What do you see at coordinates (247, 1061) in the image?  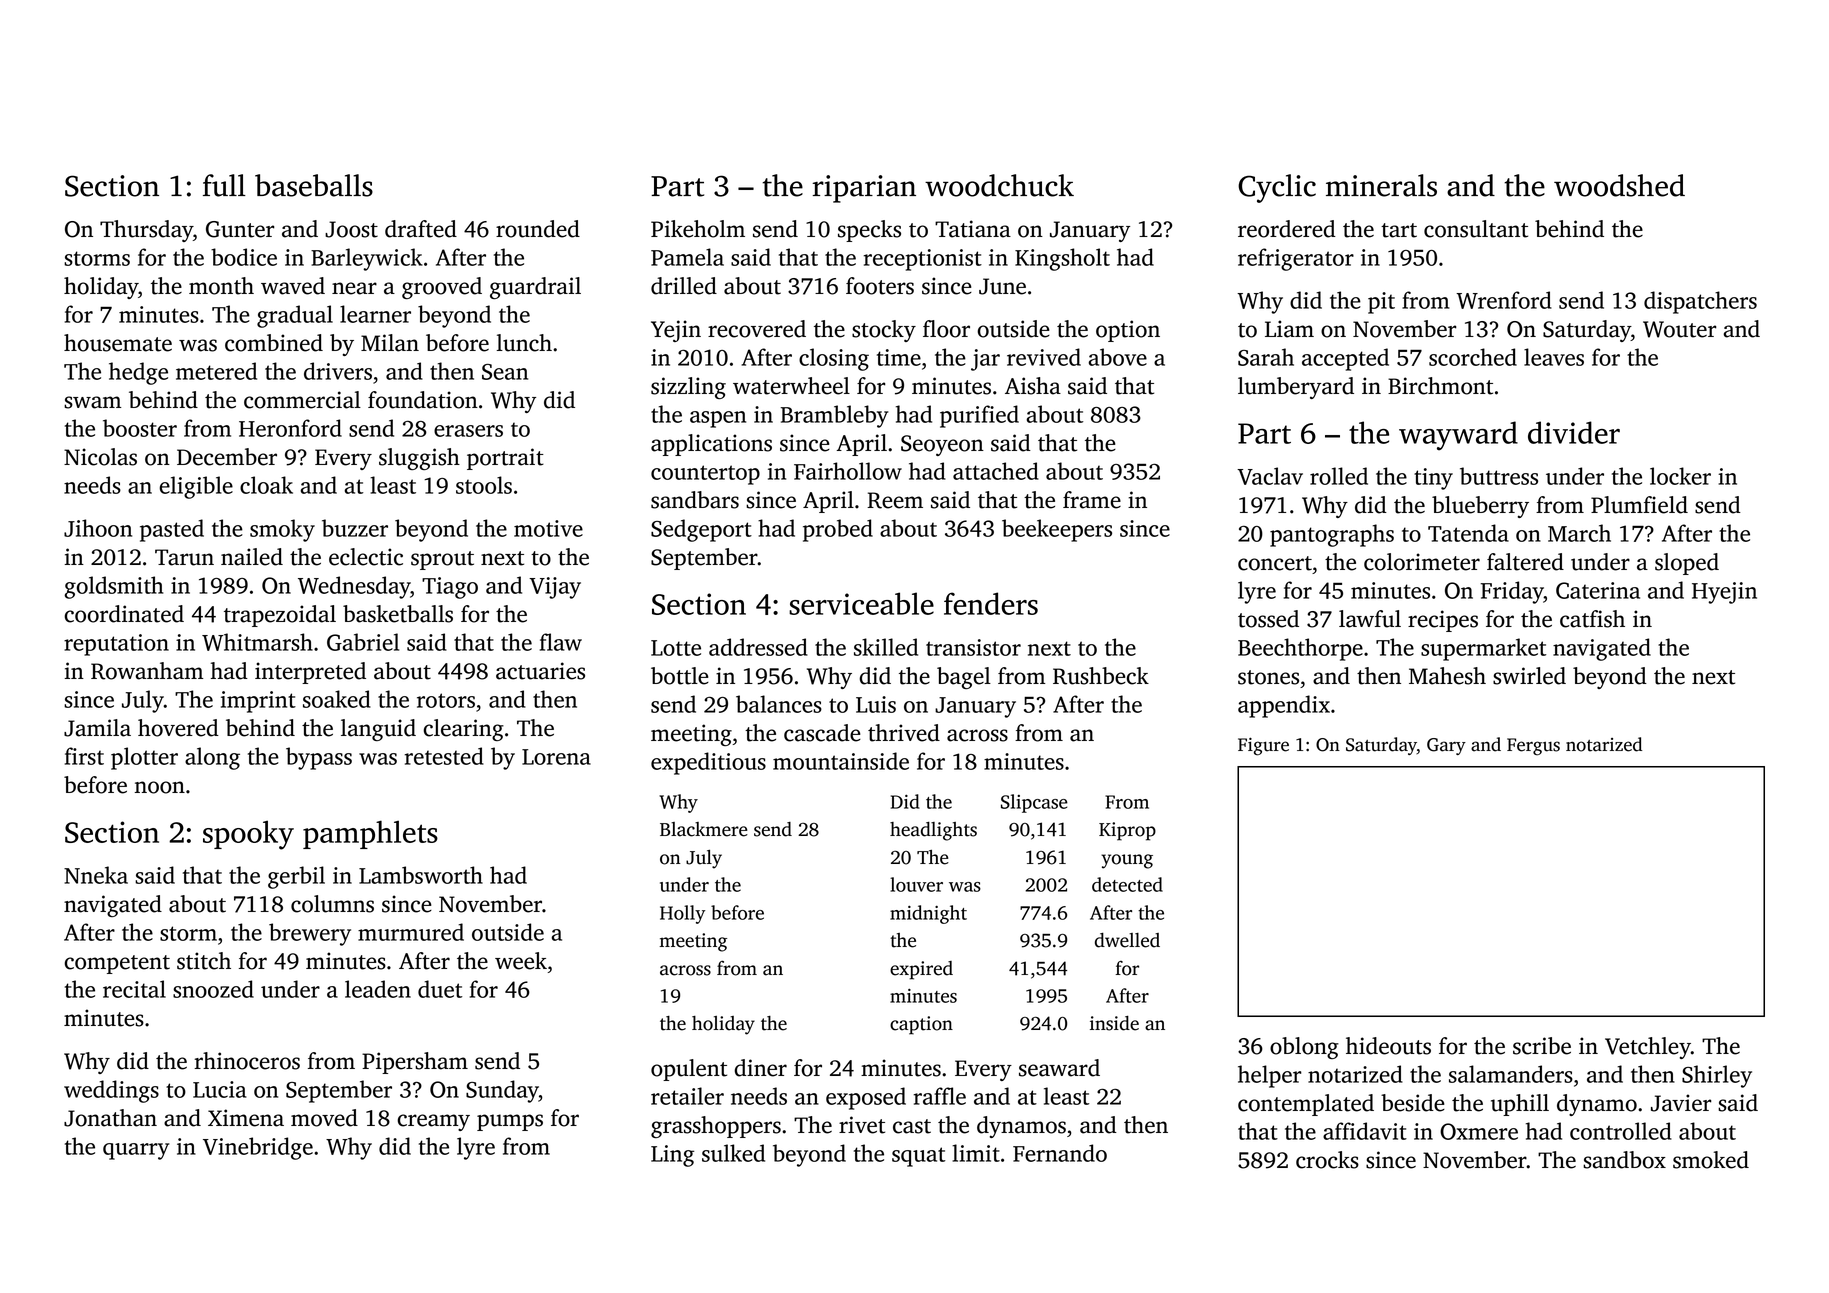 I see `rhinoceros` at bounding box center [247, 1061].
